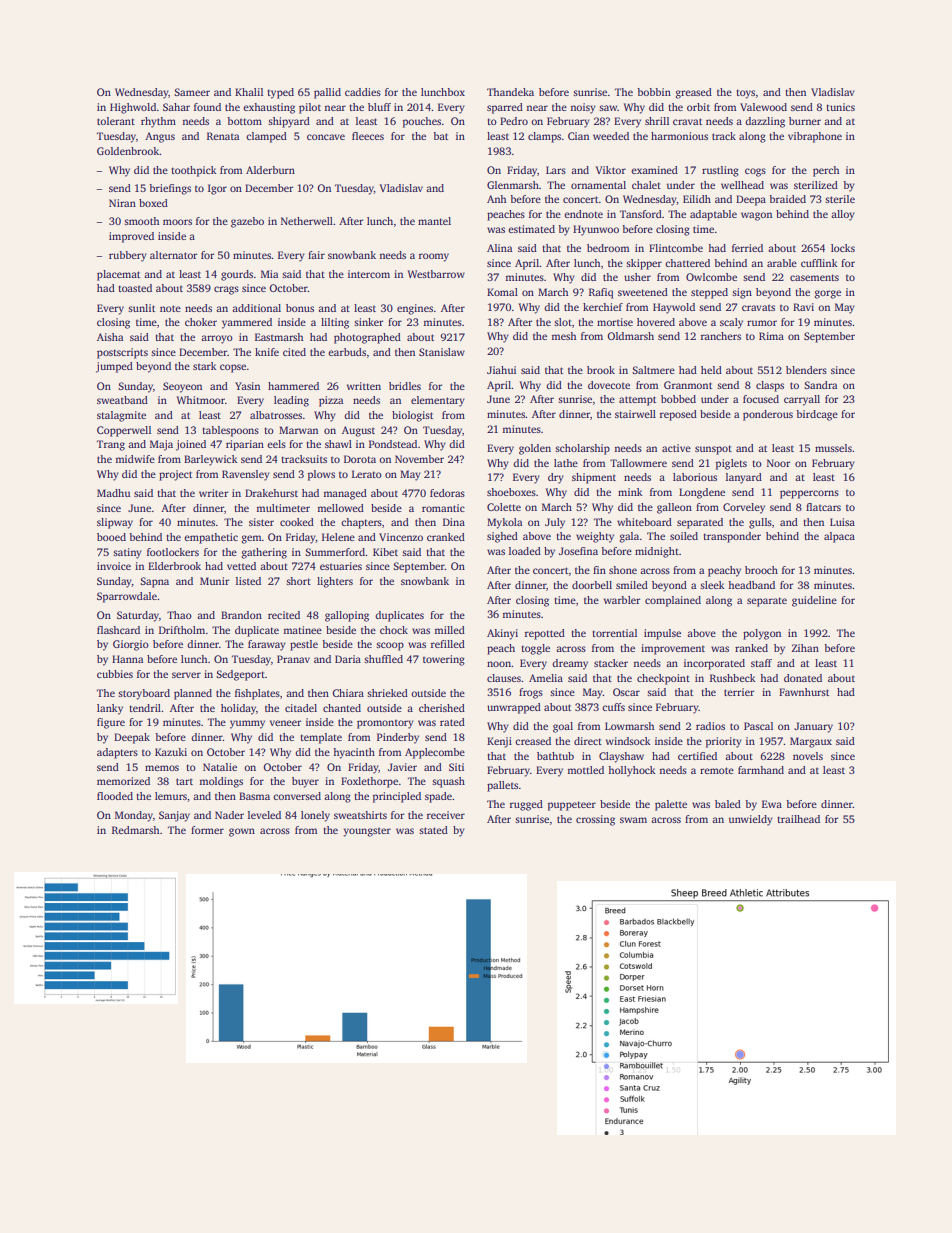 This page has width=952, height=1233. What do you see at coordinates (220, 767) in the page?
I see `Natalie` at bounding box center [220, 767].
